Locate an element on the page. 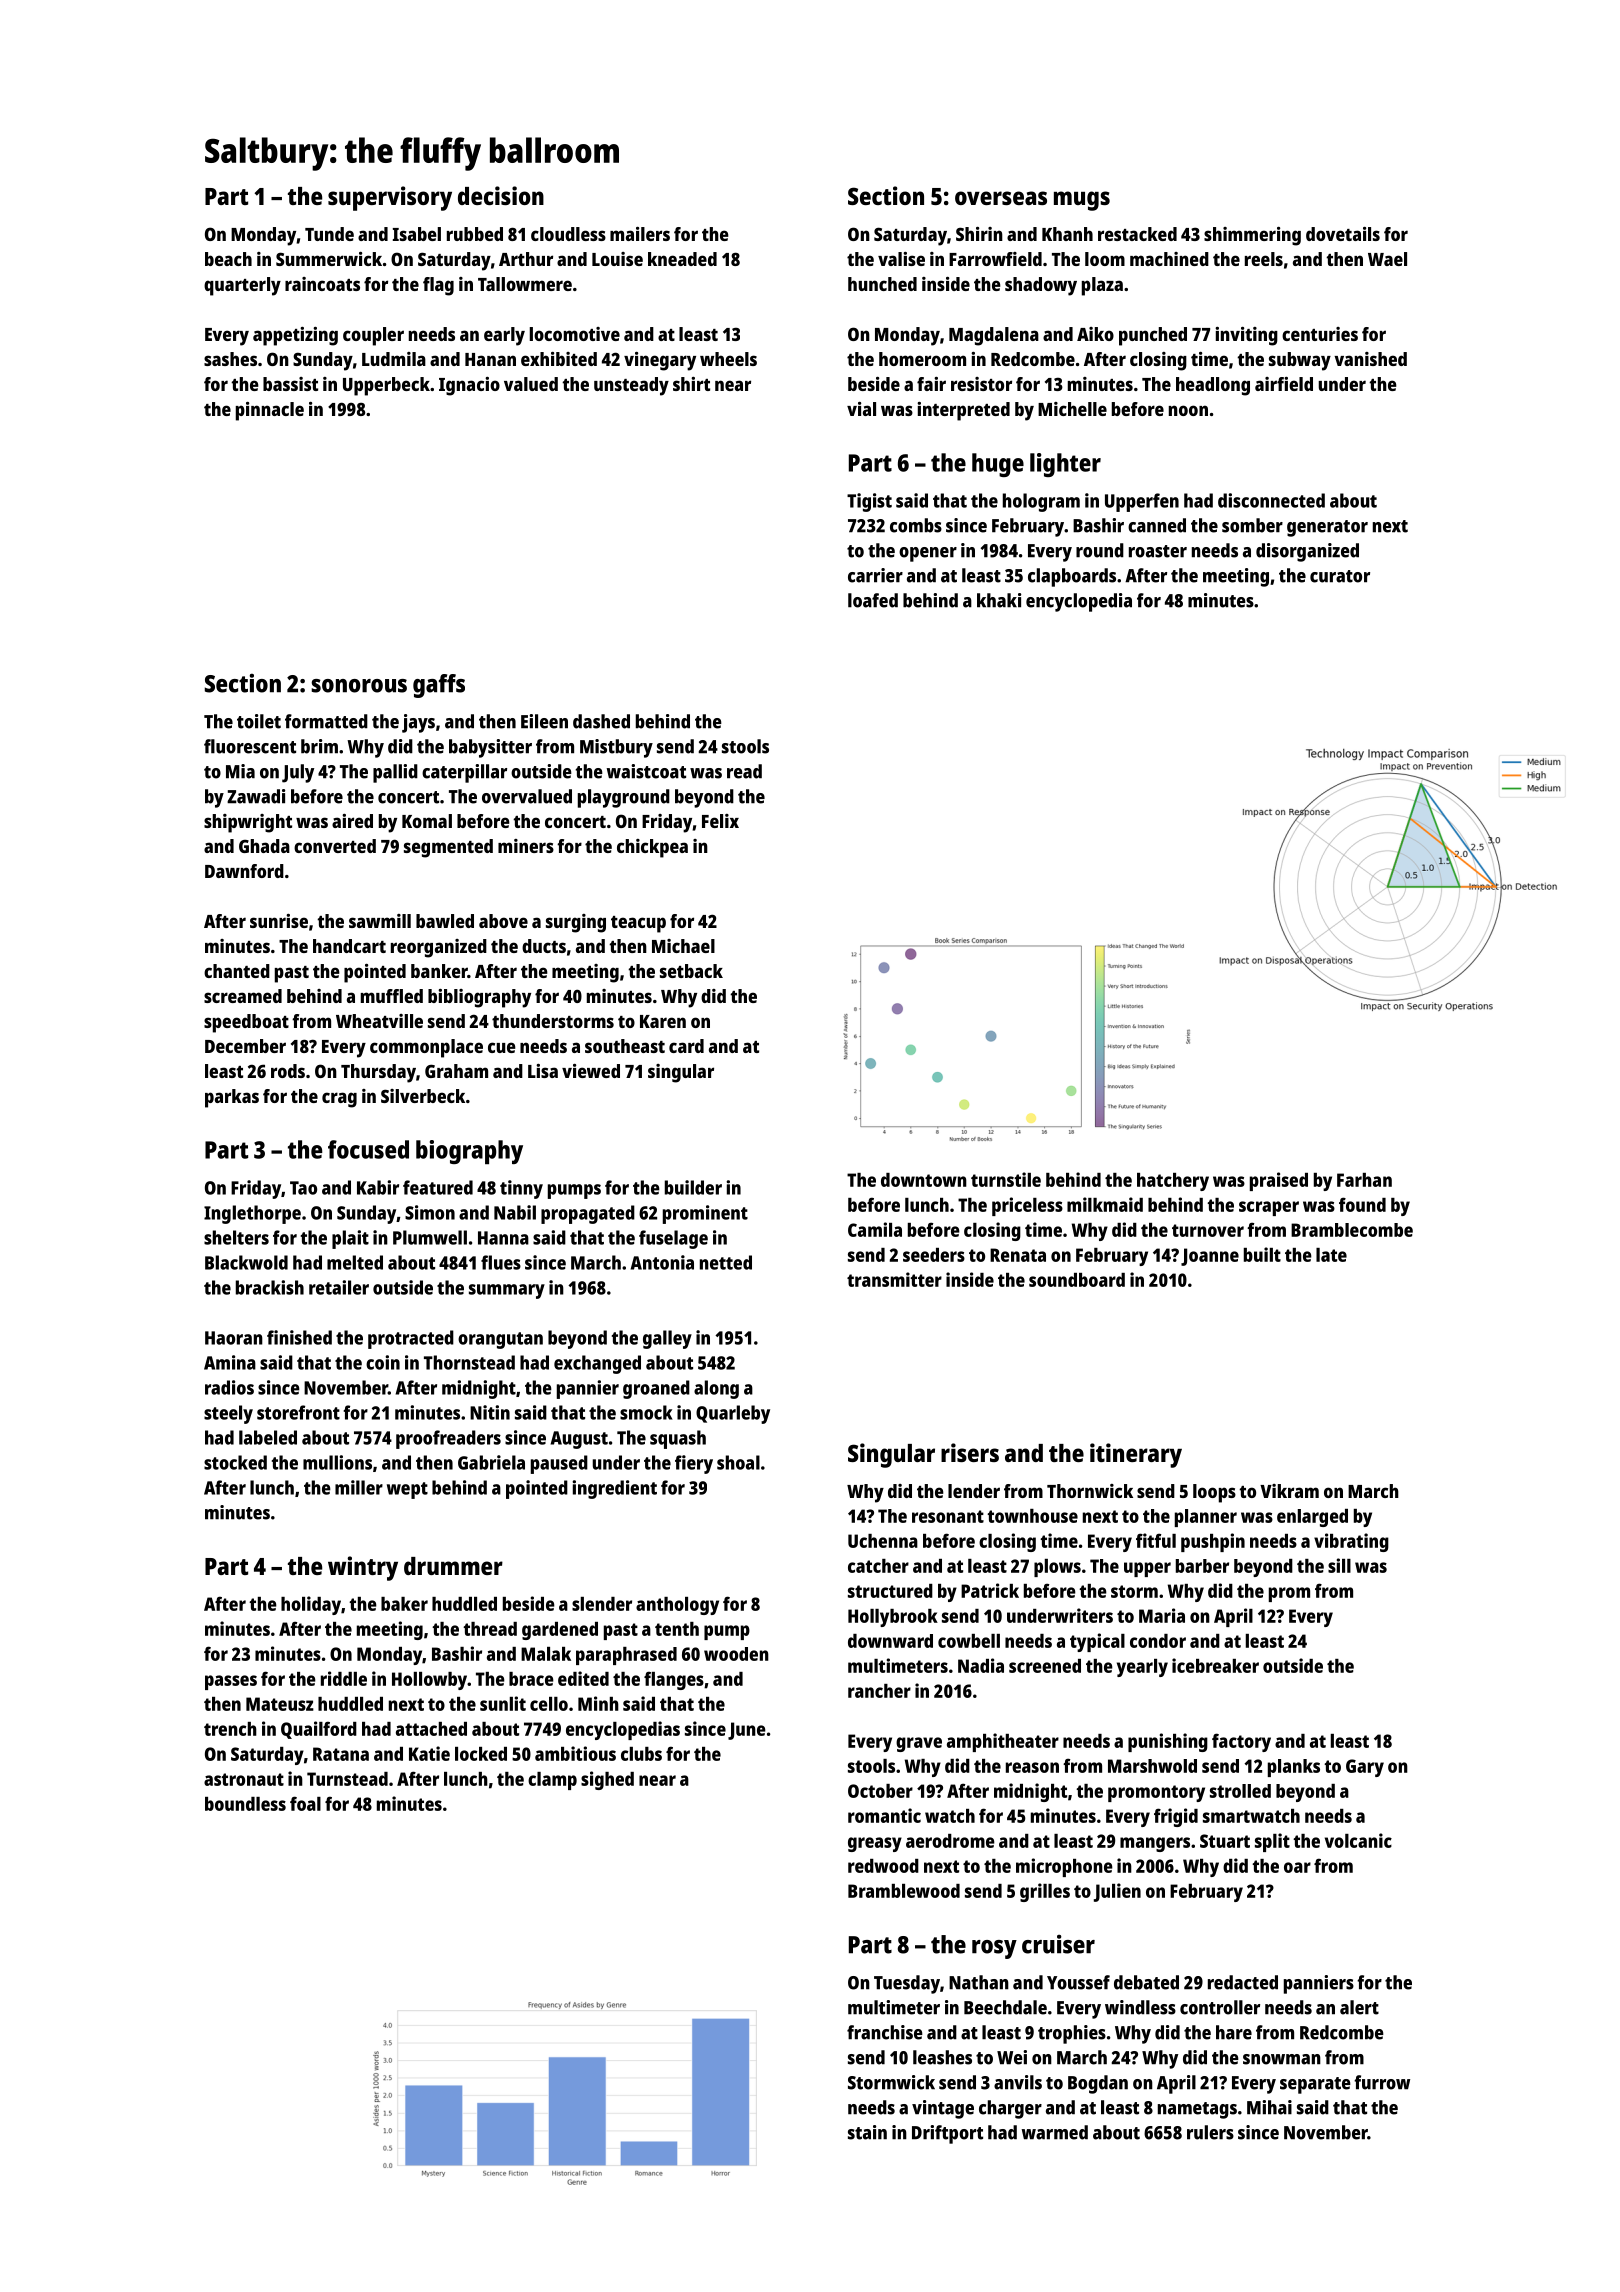 This image has height=2292, width=1620. carrier is located at coordinates (875, 575).
